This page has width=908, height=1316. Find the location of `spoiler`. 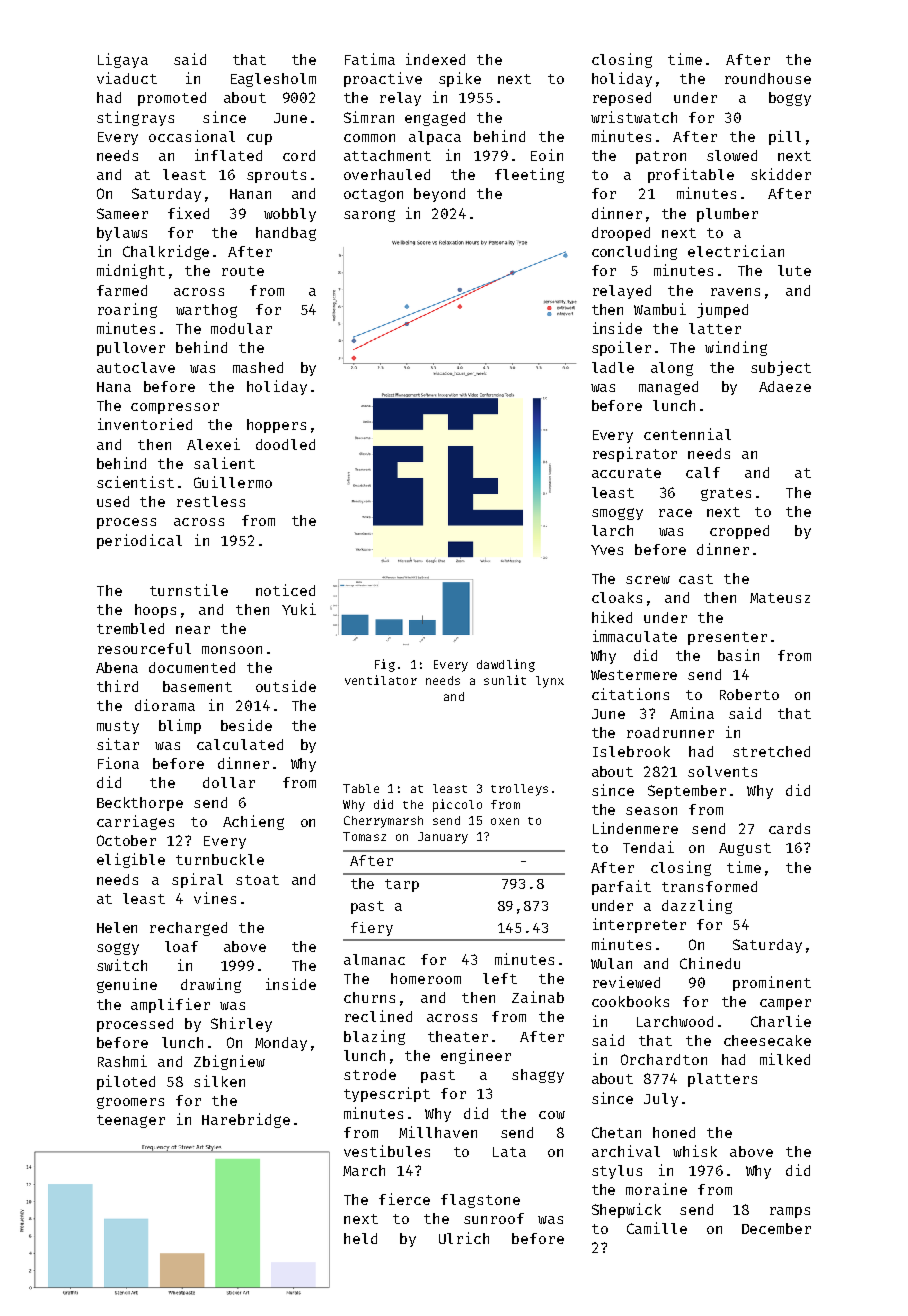

spoiler is located at coordinates (621, 348).
